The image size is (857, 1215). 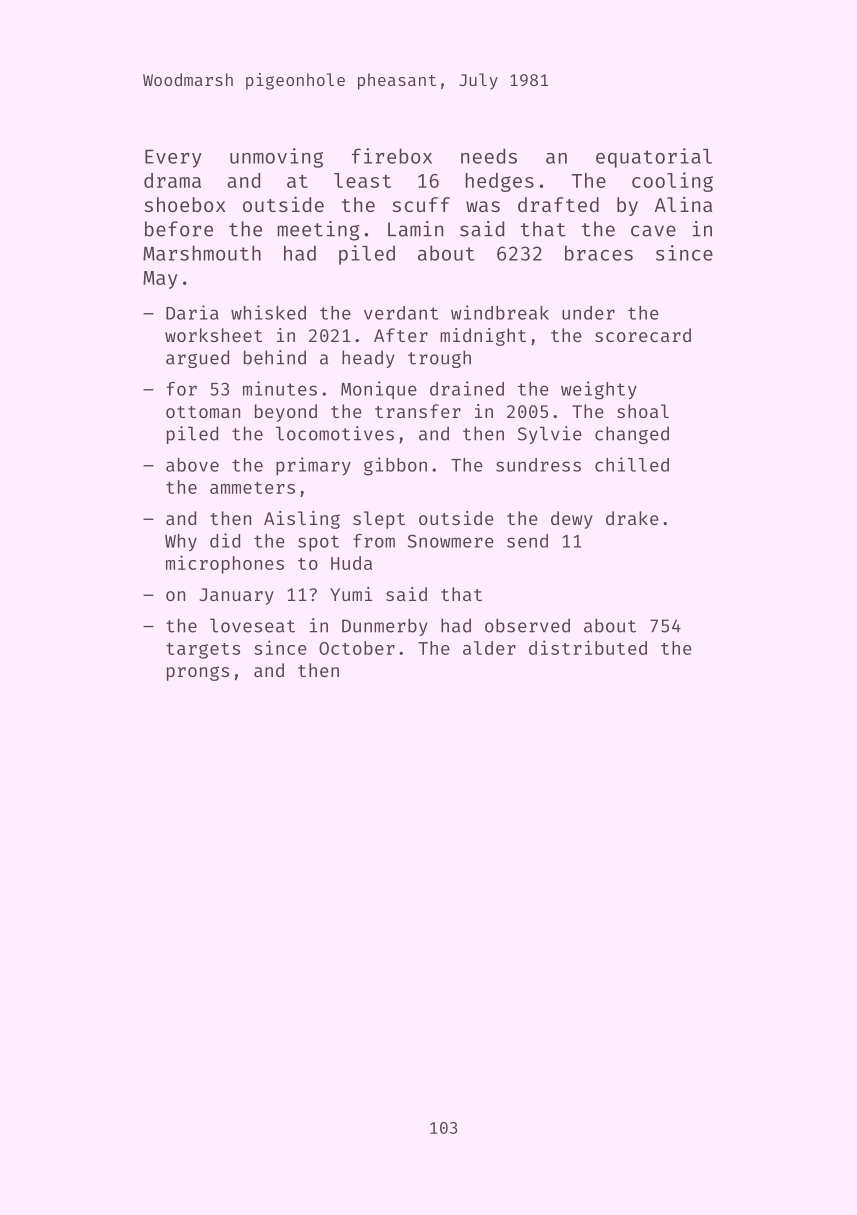 What do you see at coordinates (654, 158) in the page?
I see `equatorial` at bounding box center [654, 158].
